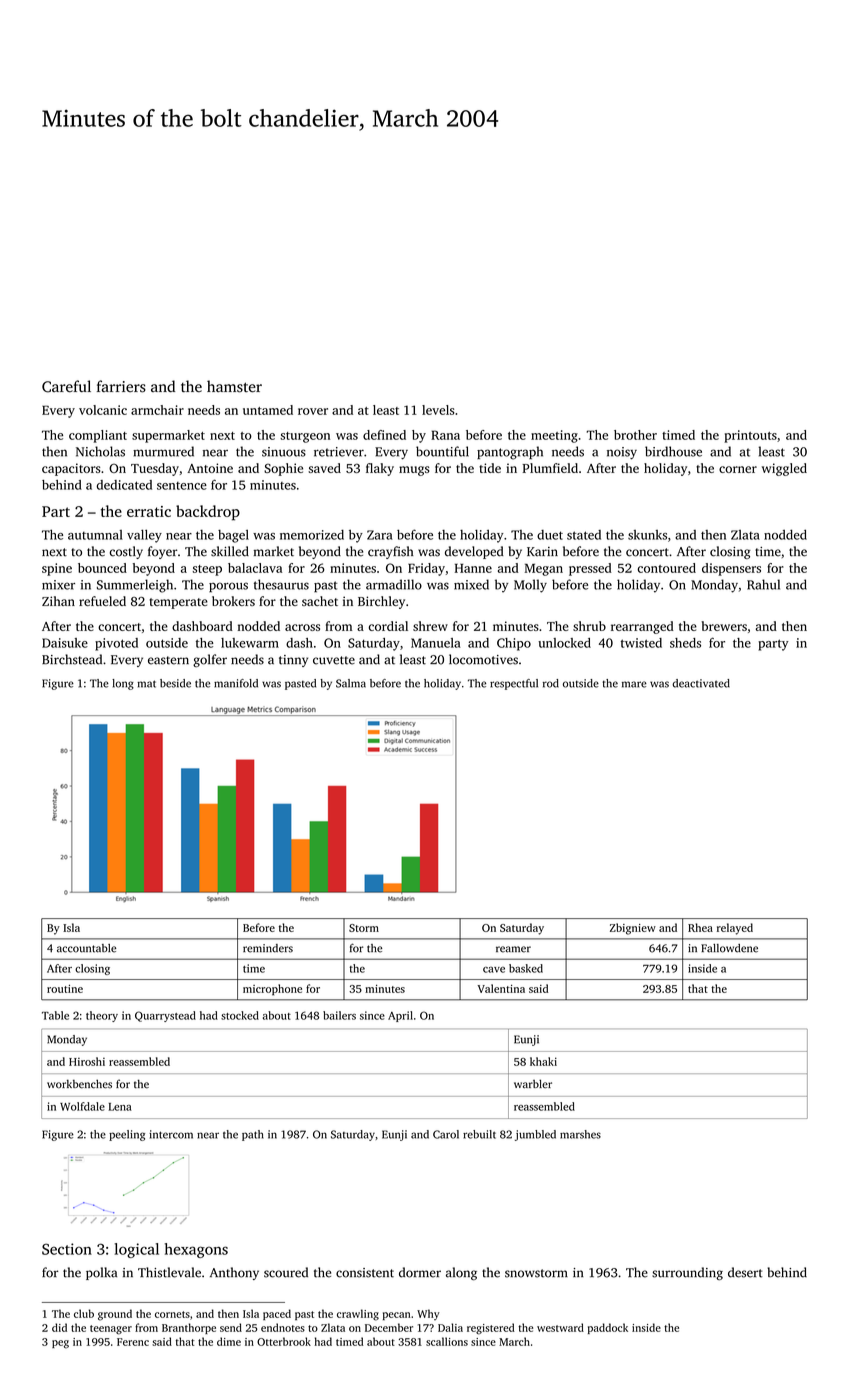 The width and height of the image is (849, 1400). Describe the element at coordinates (250, 643) in the image. I see `lukewarm` at that location.
